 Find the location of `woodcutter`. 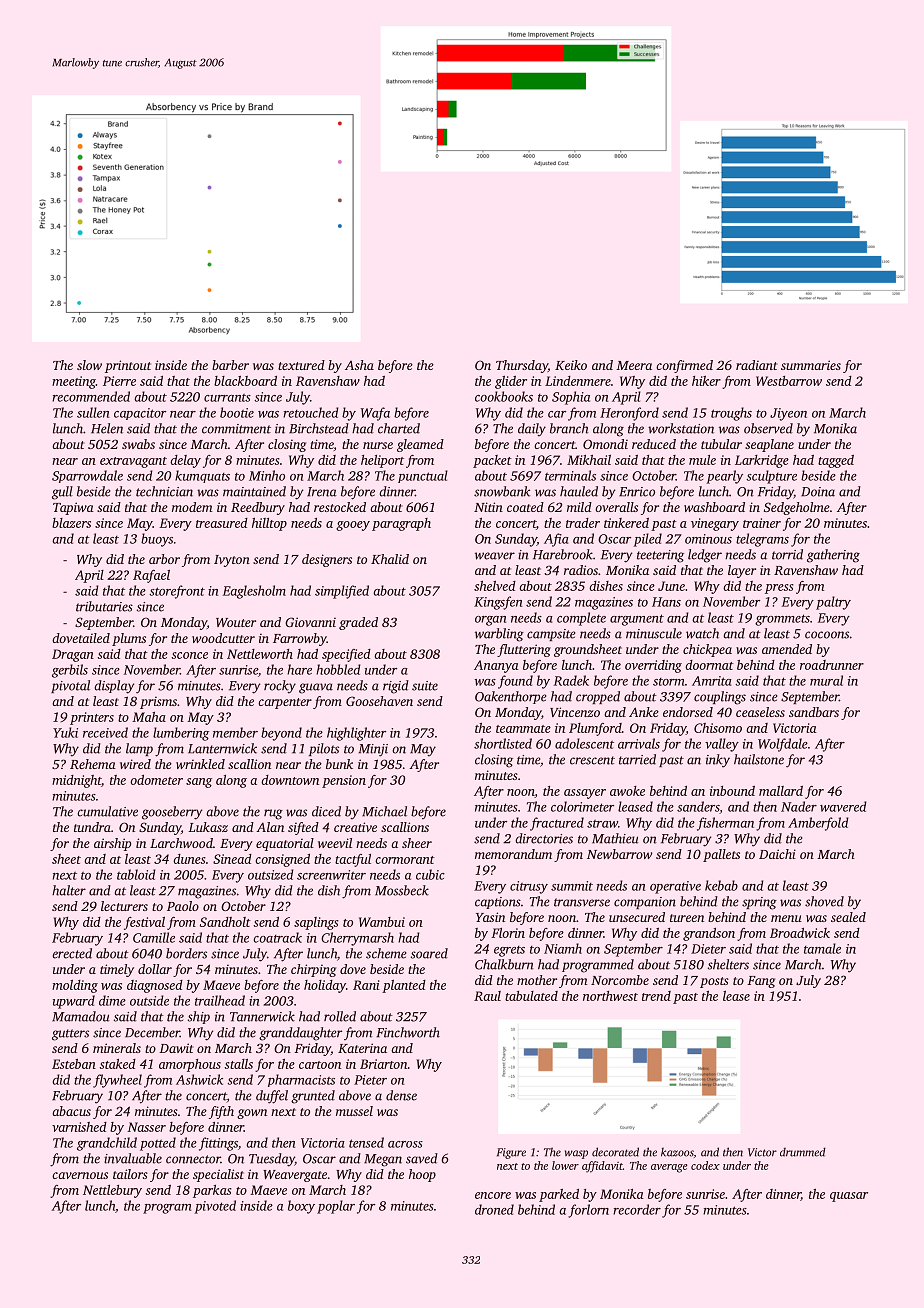

woodcutter is located at coordinates (223, 638).
